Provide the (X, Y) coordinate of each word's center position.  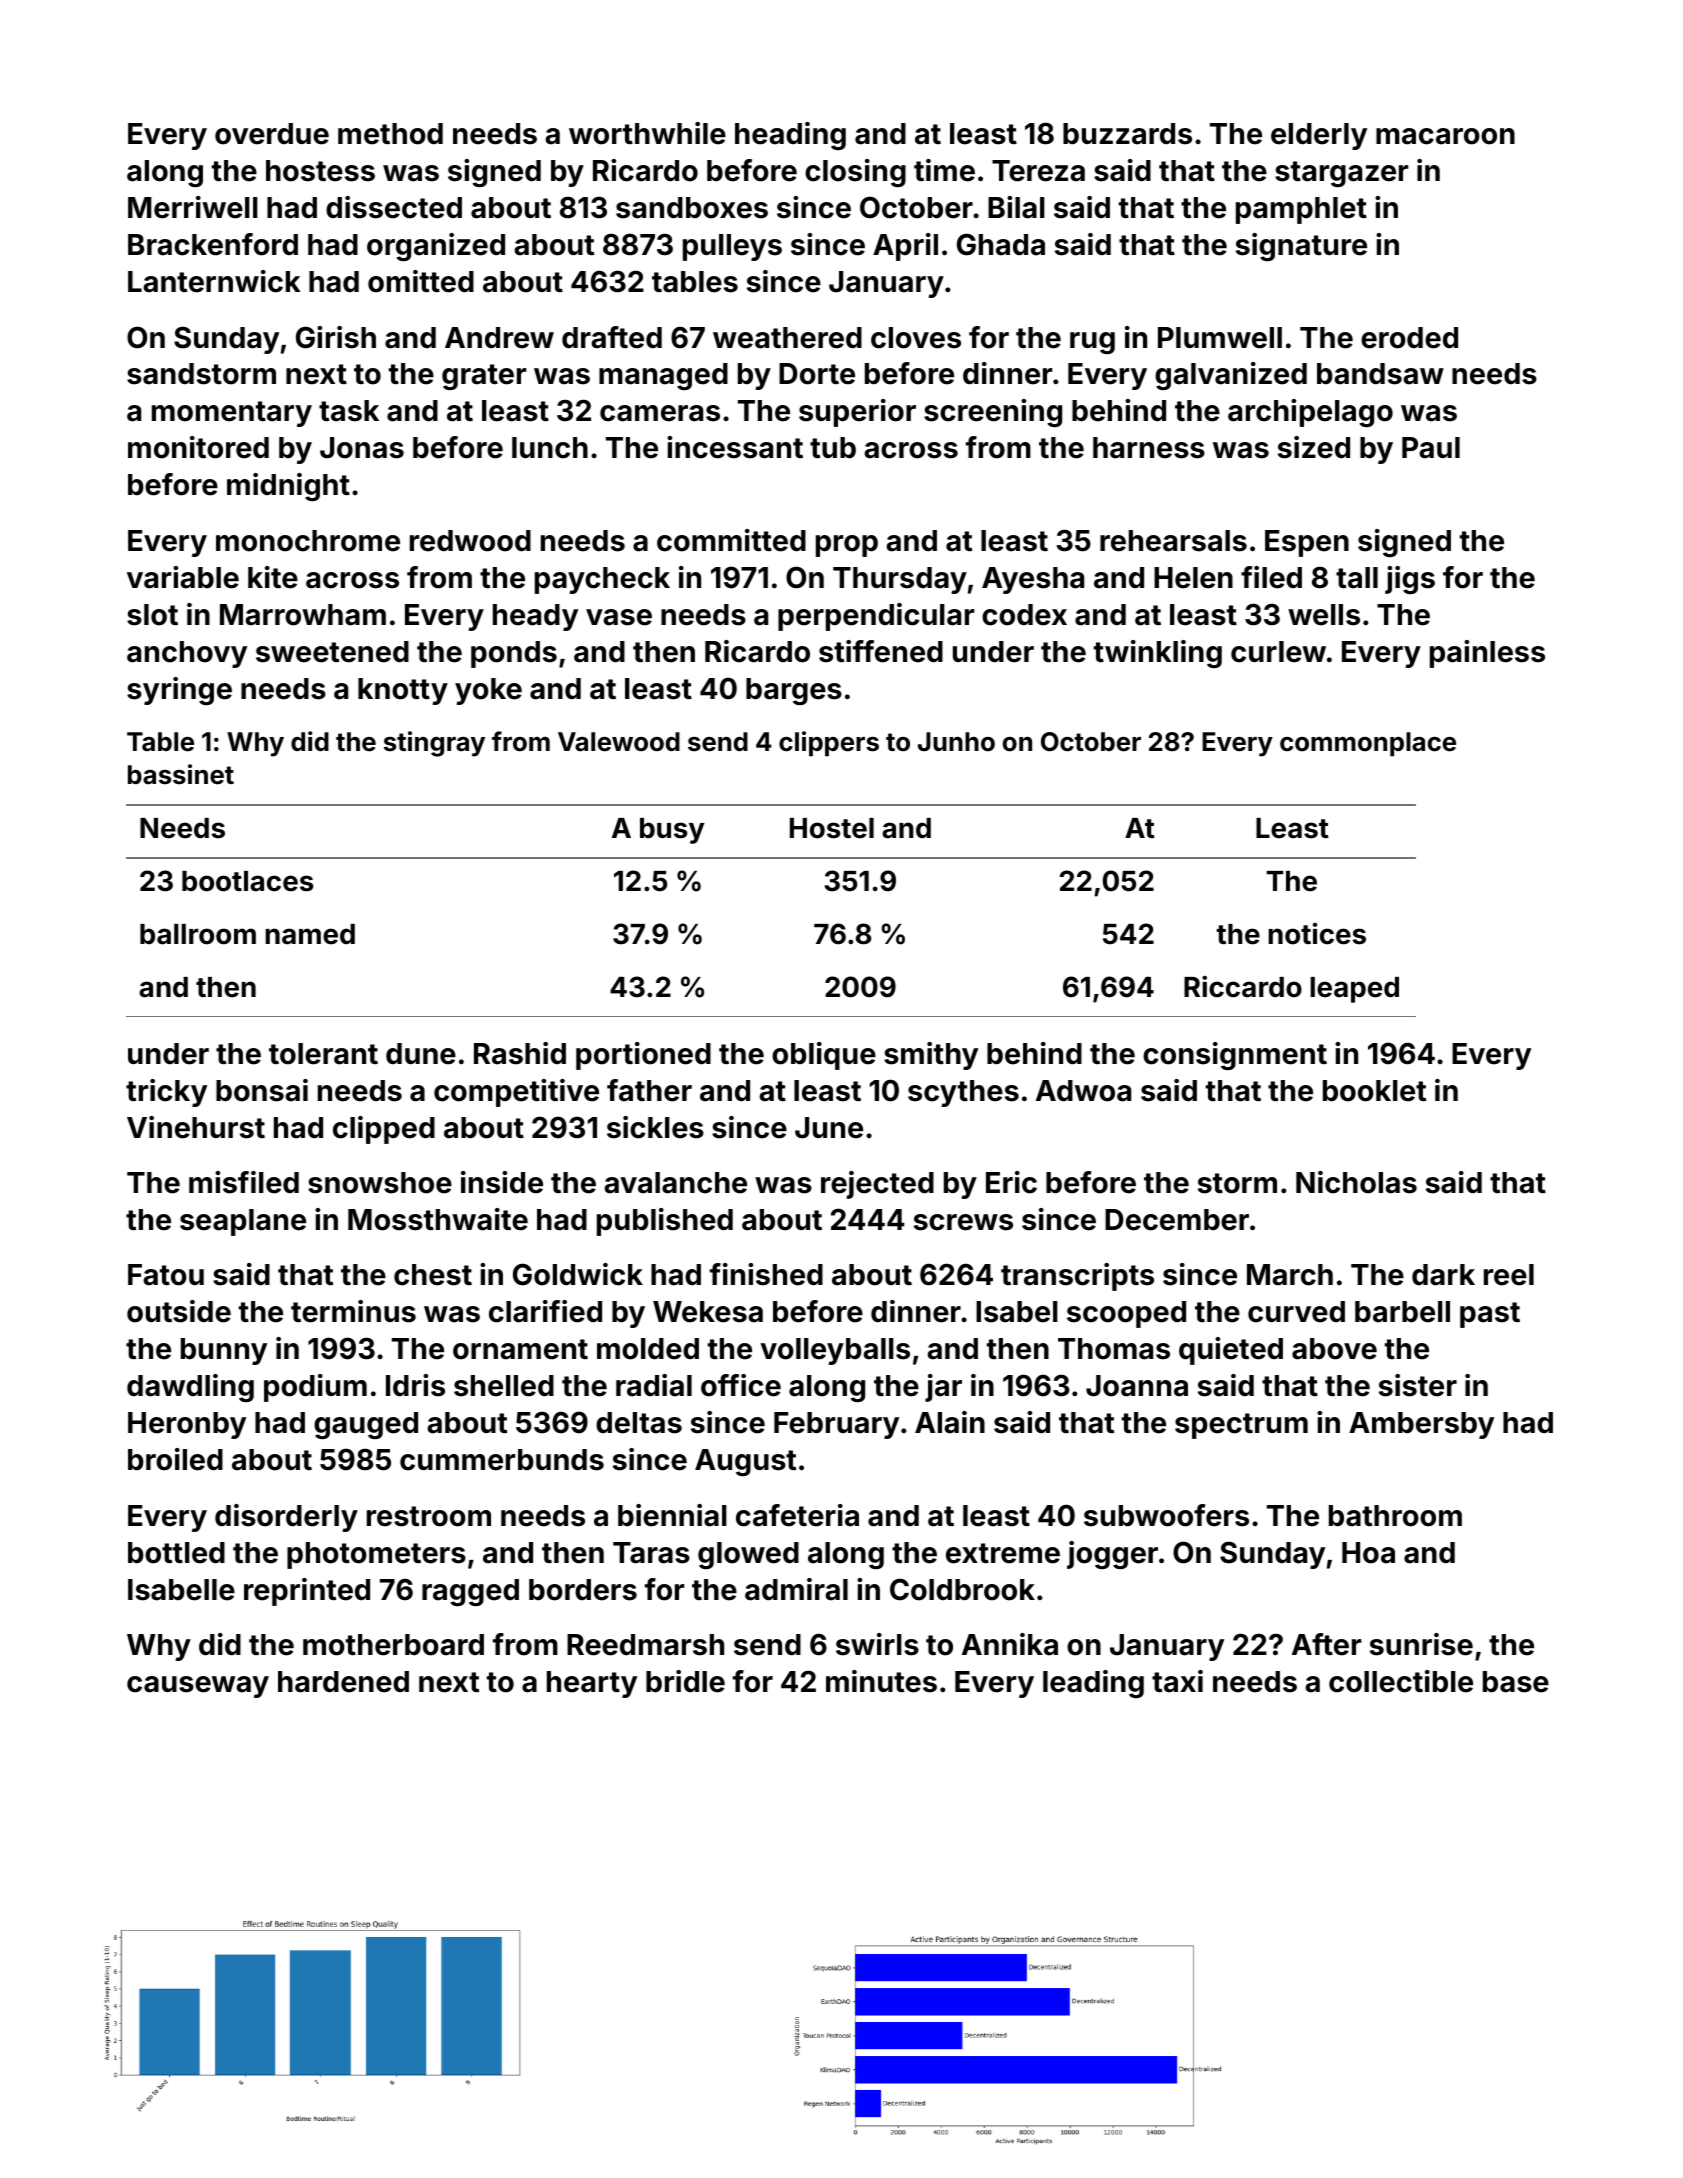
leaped (1354, 990)
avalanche (675, 1183)
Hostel (832, 828)
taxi (1177, 1681)
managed (663, 376)
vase (619, 617)
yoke (488, 691)
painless (1487, 654)
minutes (881, 1681)
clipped (384, 1130)
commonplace (1368, 744)
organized (436, 247)
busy (672, 831)
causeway (198, 1687)
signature (1301, 247)
